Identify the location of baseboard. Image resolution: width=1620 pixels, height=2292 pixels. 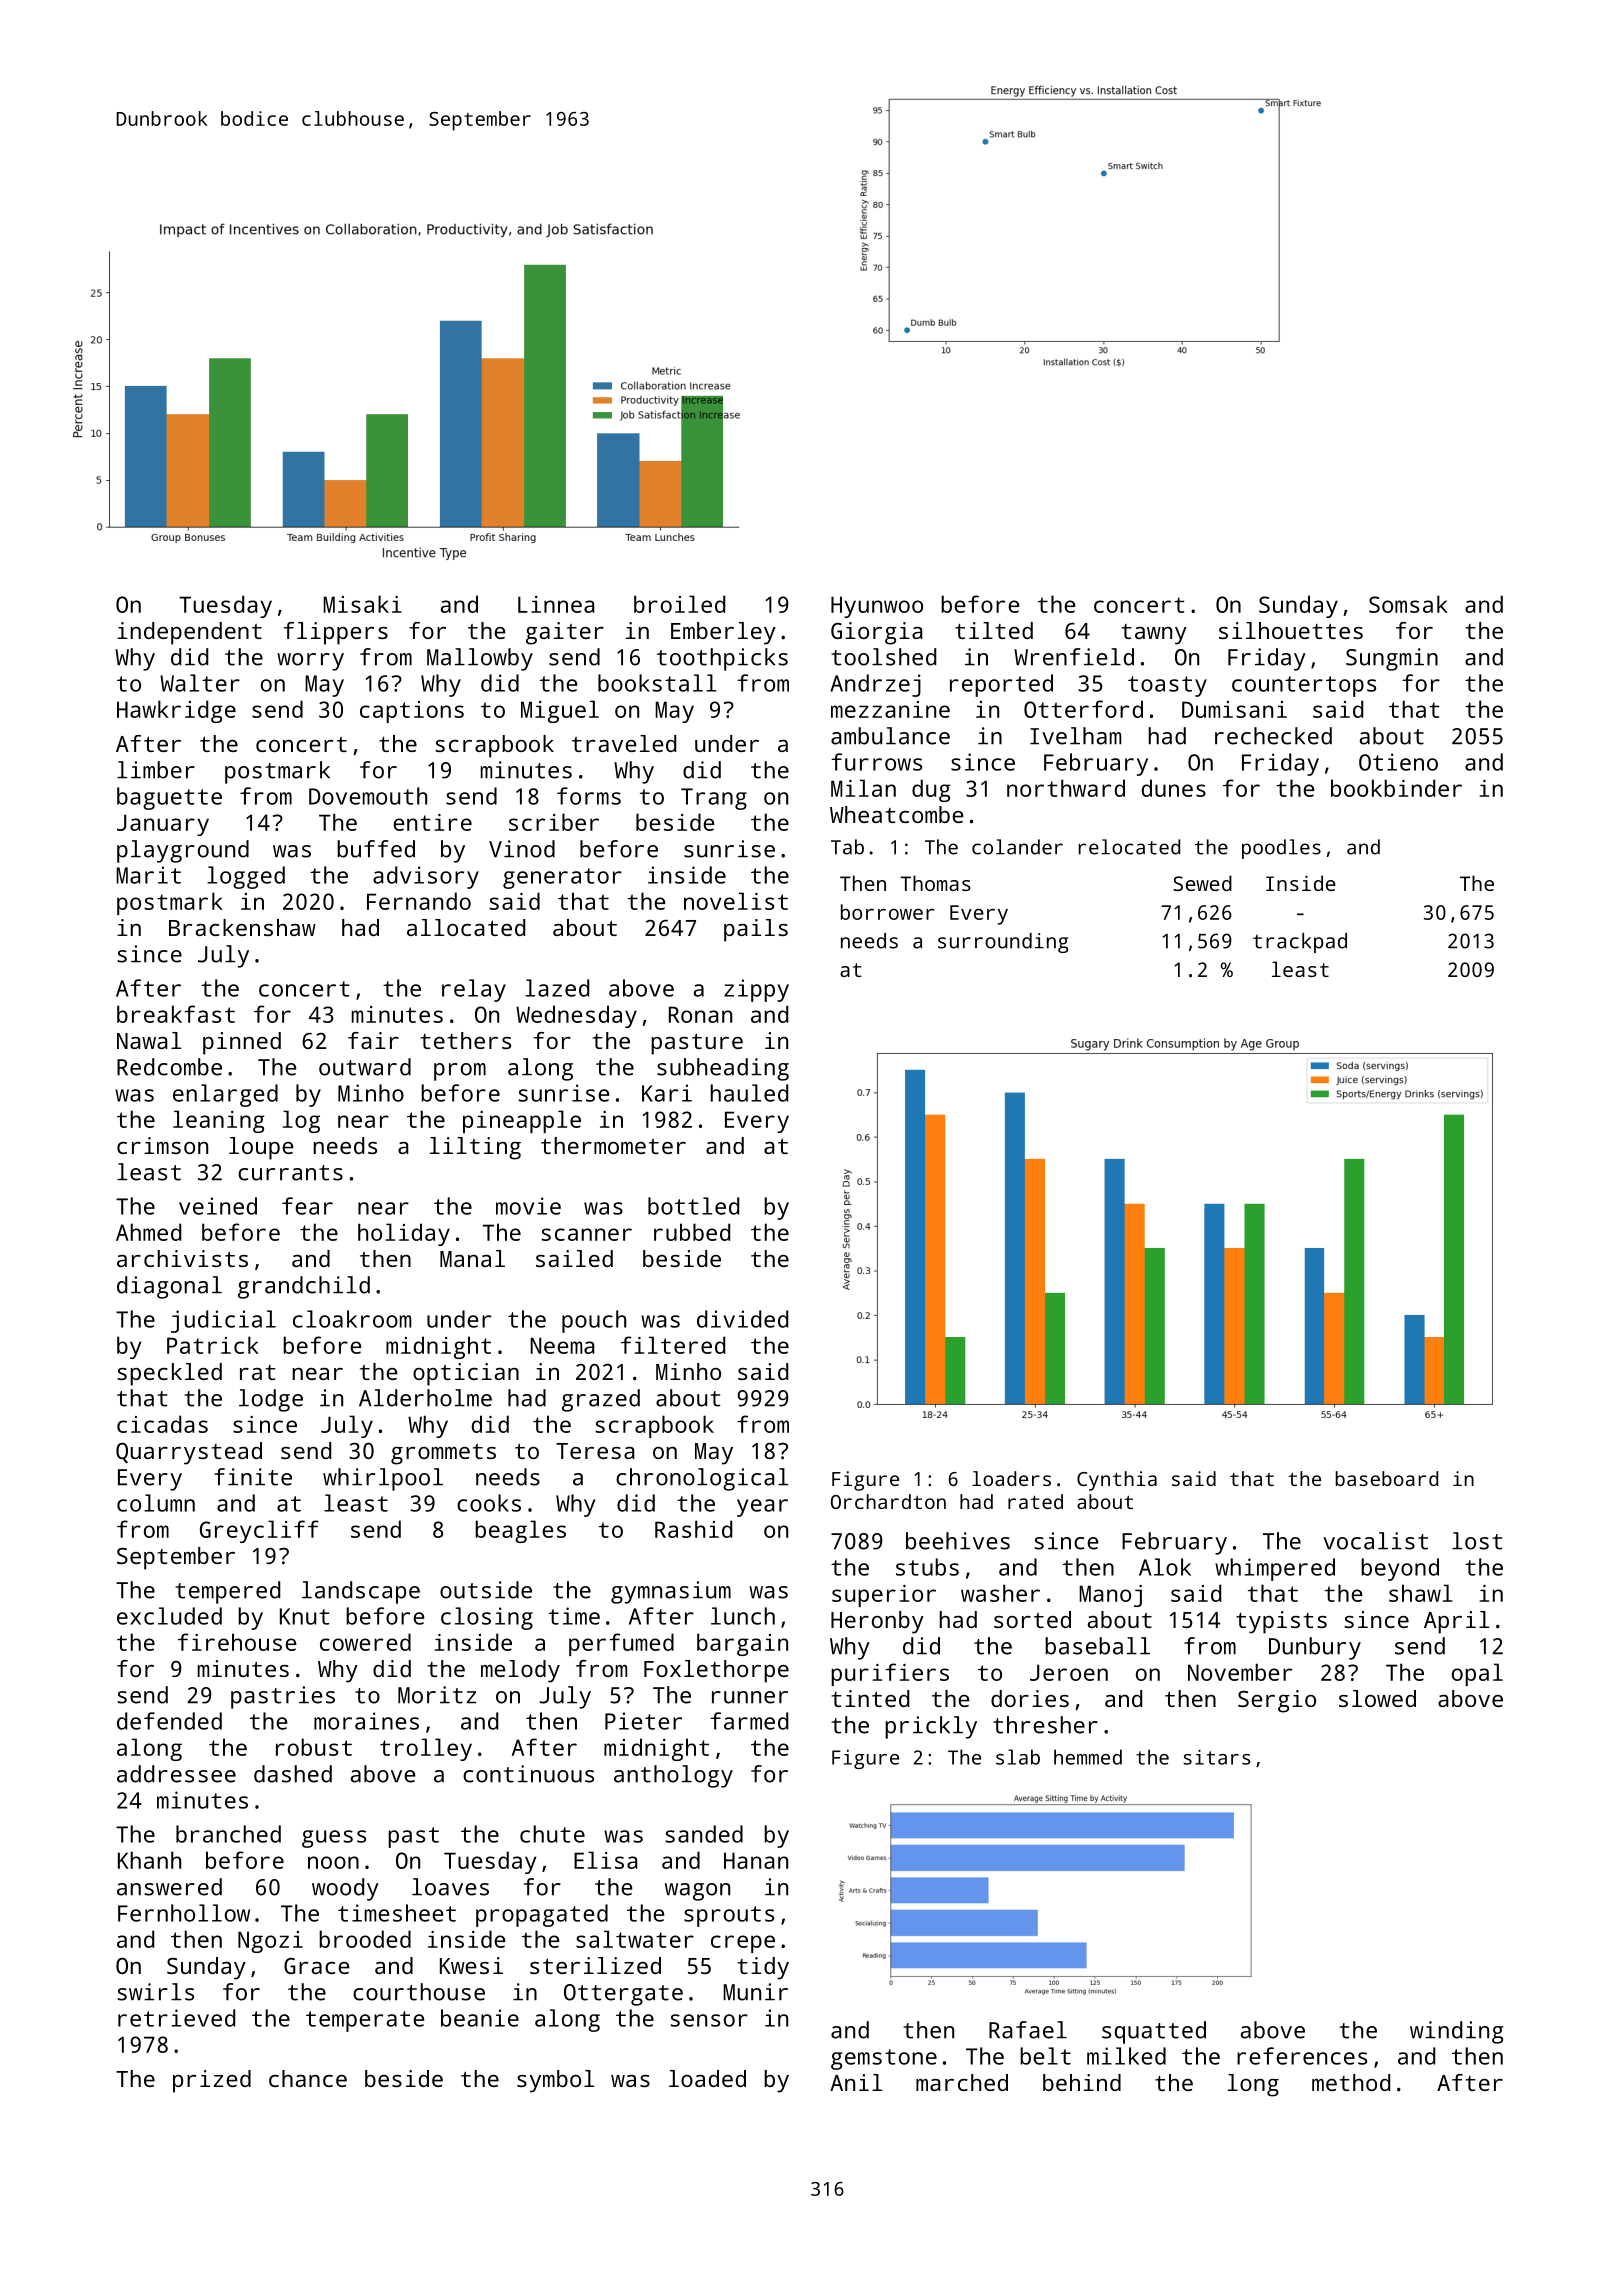
(1387, 1478).
